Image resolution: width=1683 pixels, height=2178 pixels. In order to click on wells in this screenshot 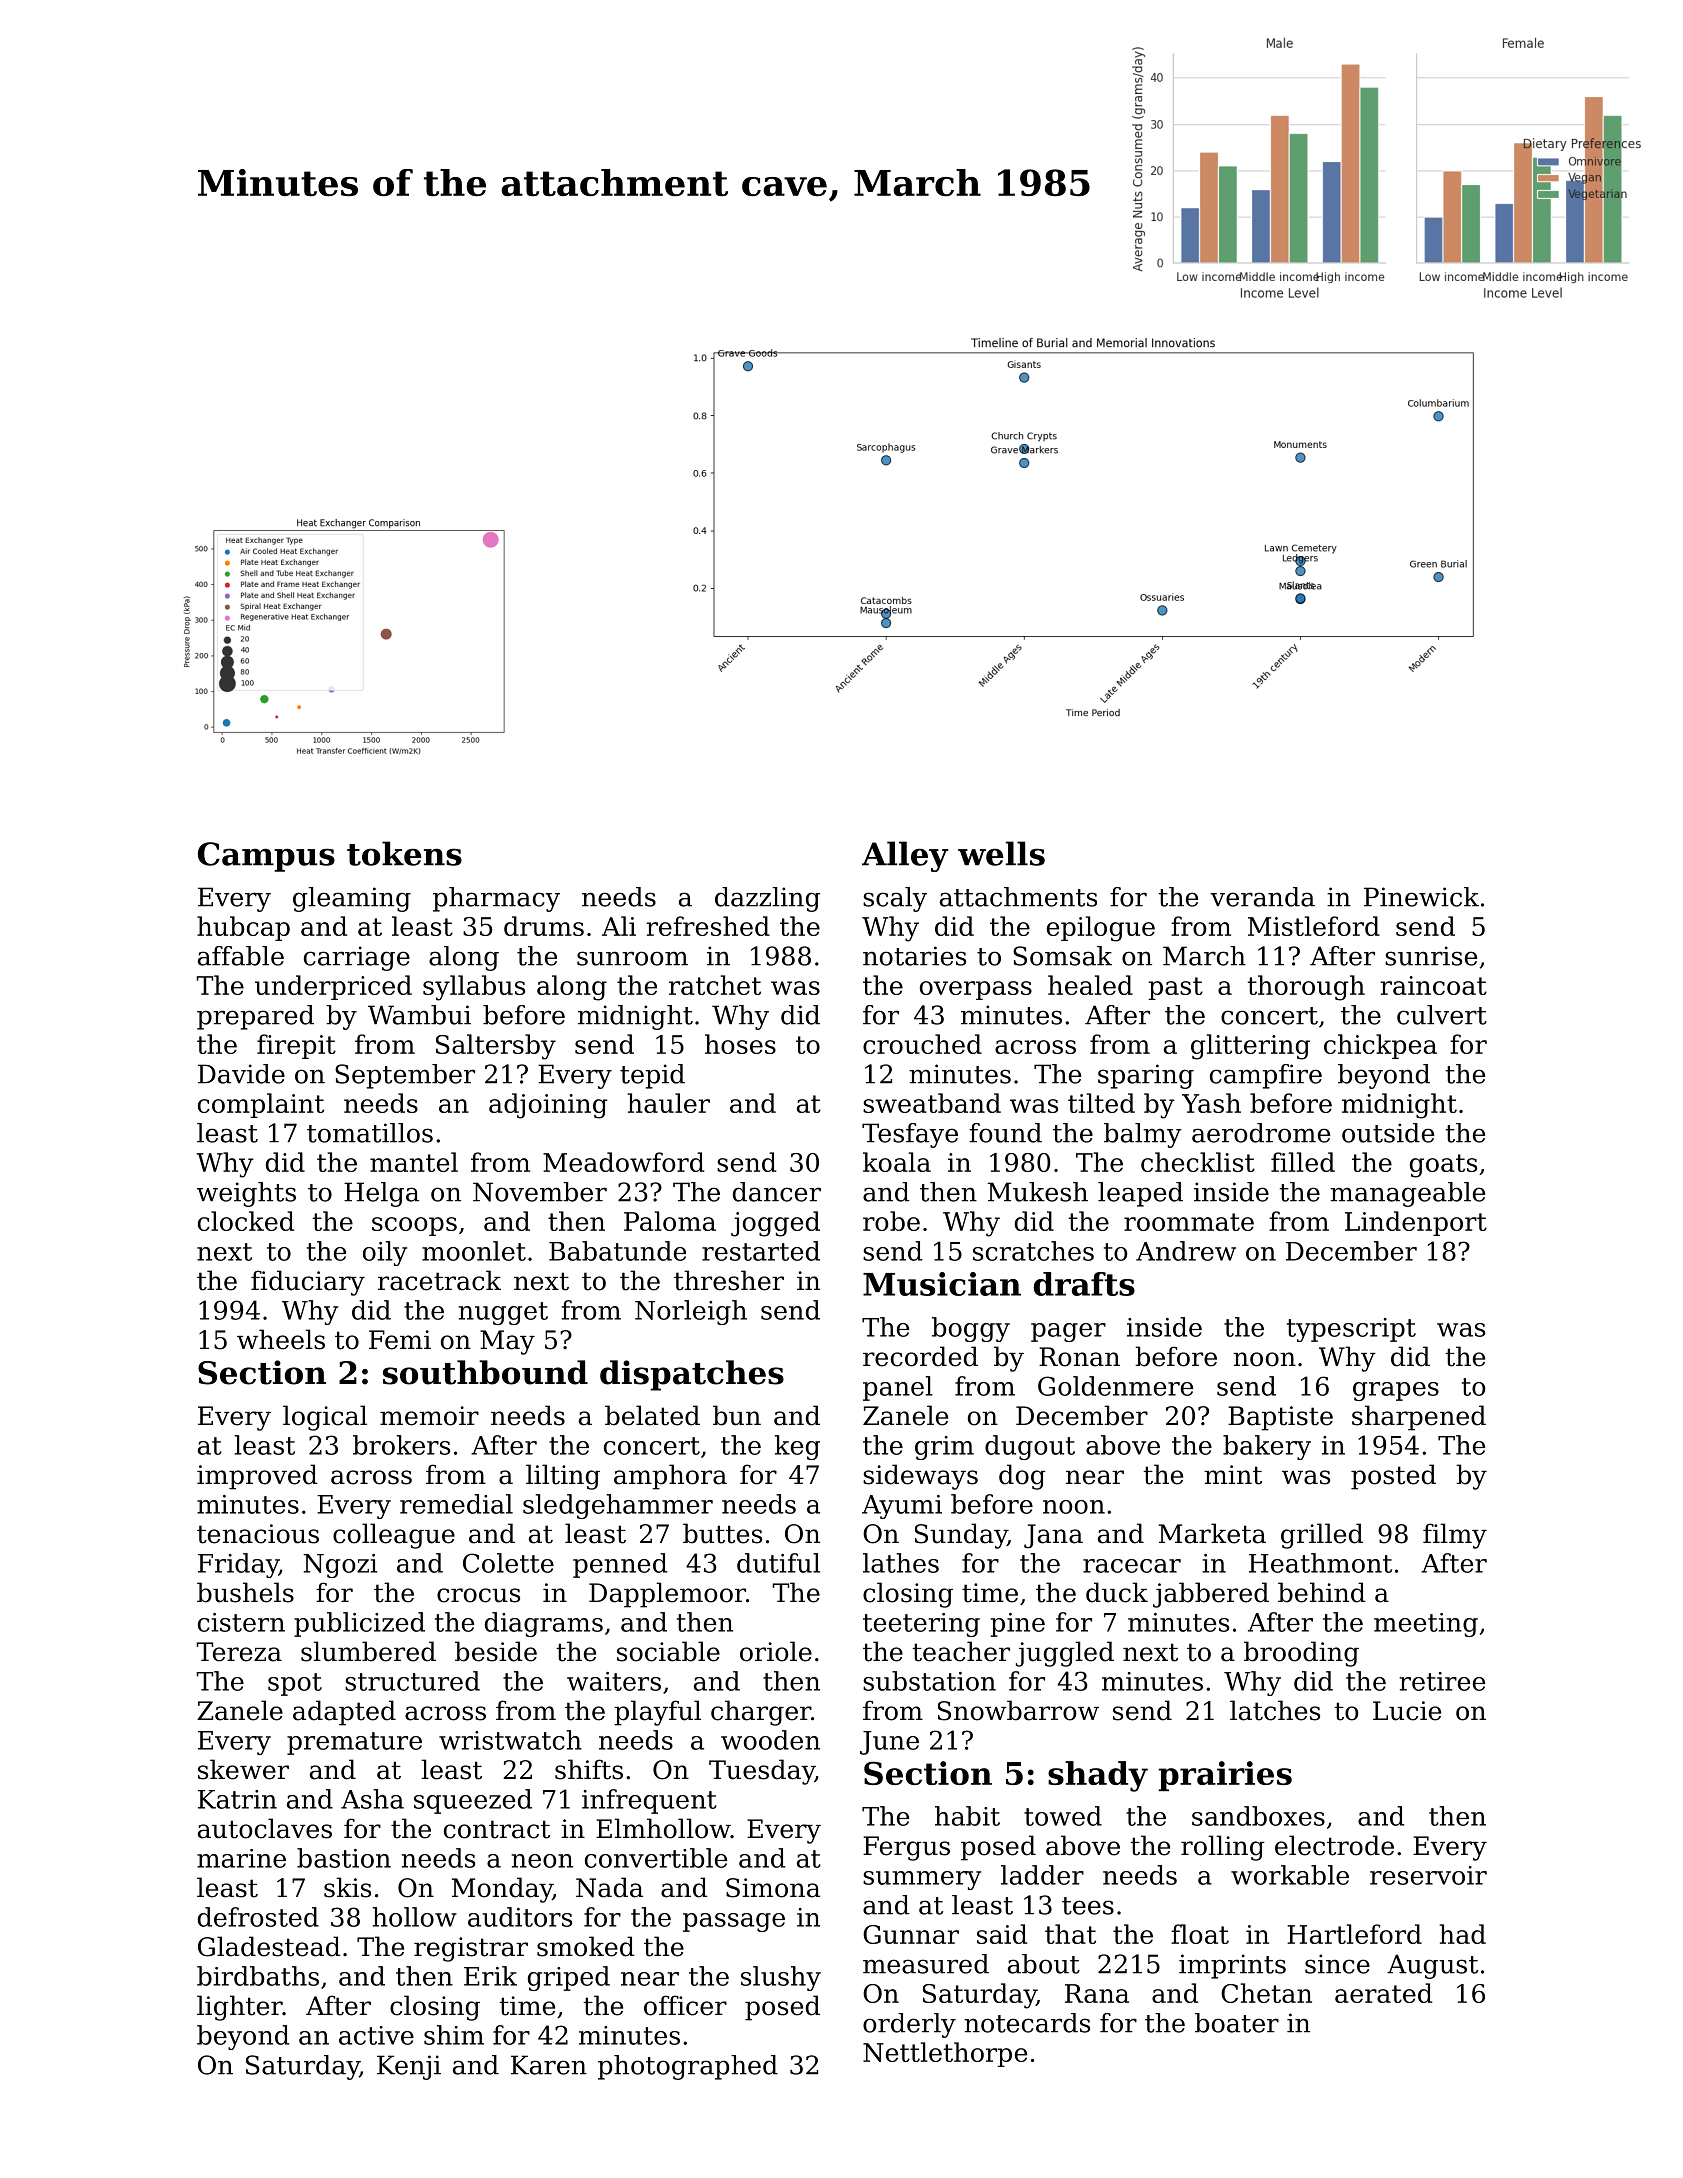, I will do `click(1001, 853)`.
